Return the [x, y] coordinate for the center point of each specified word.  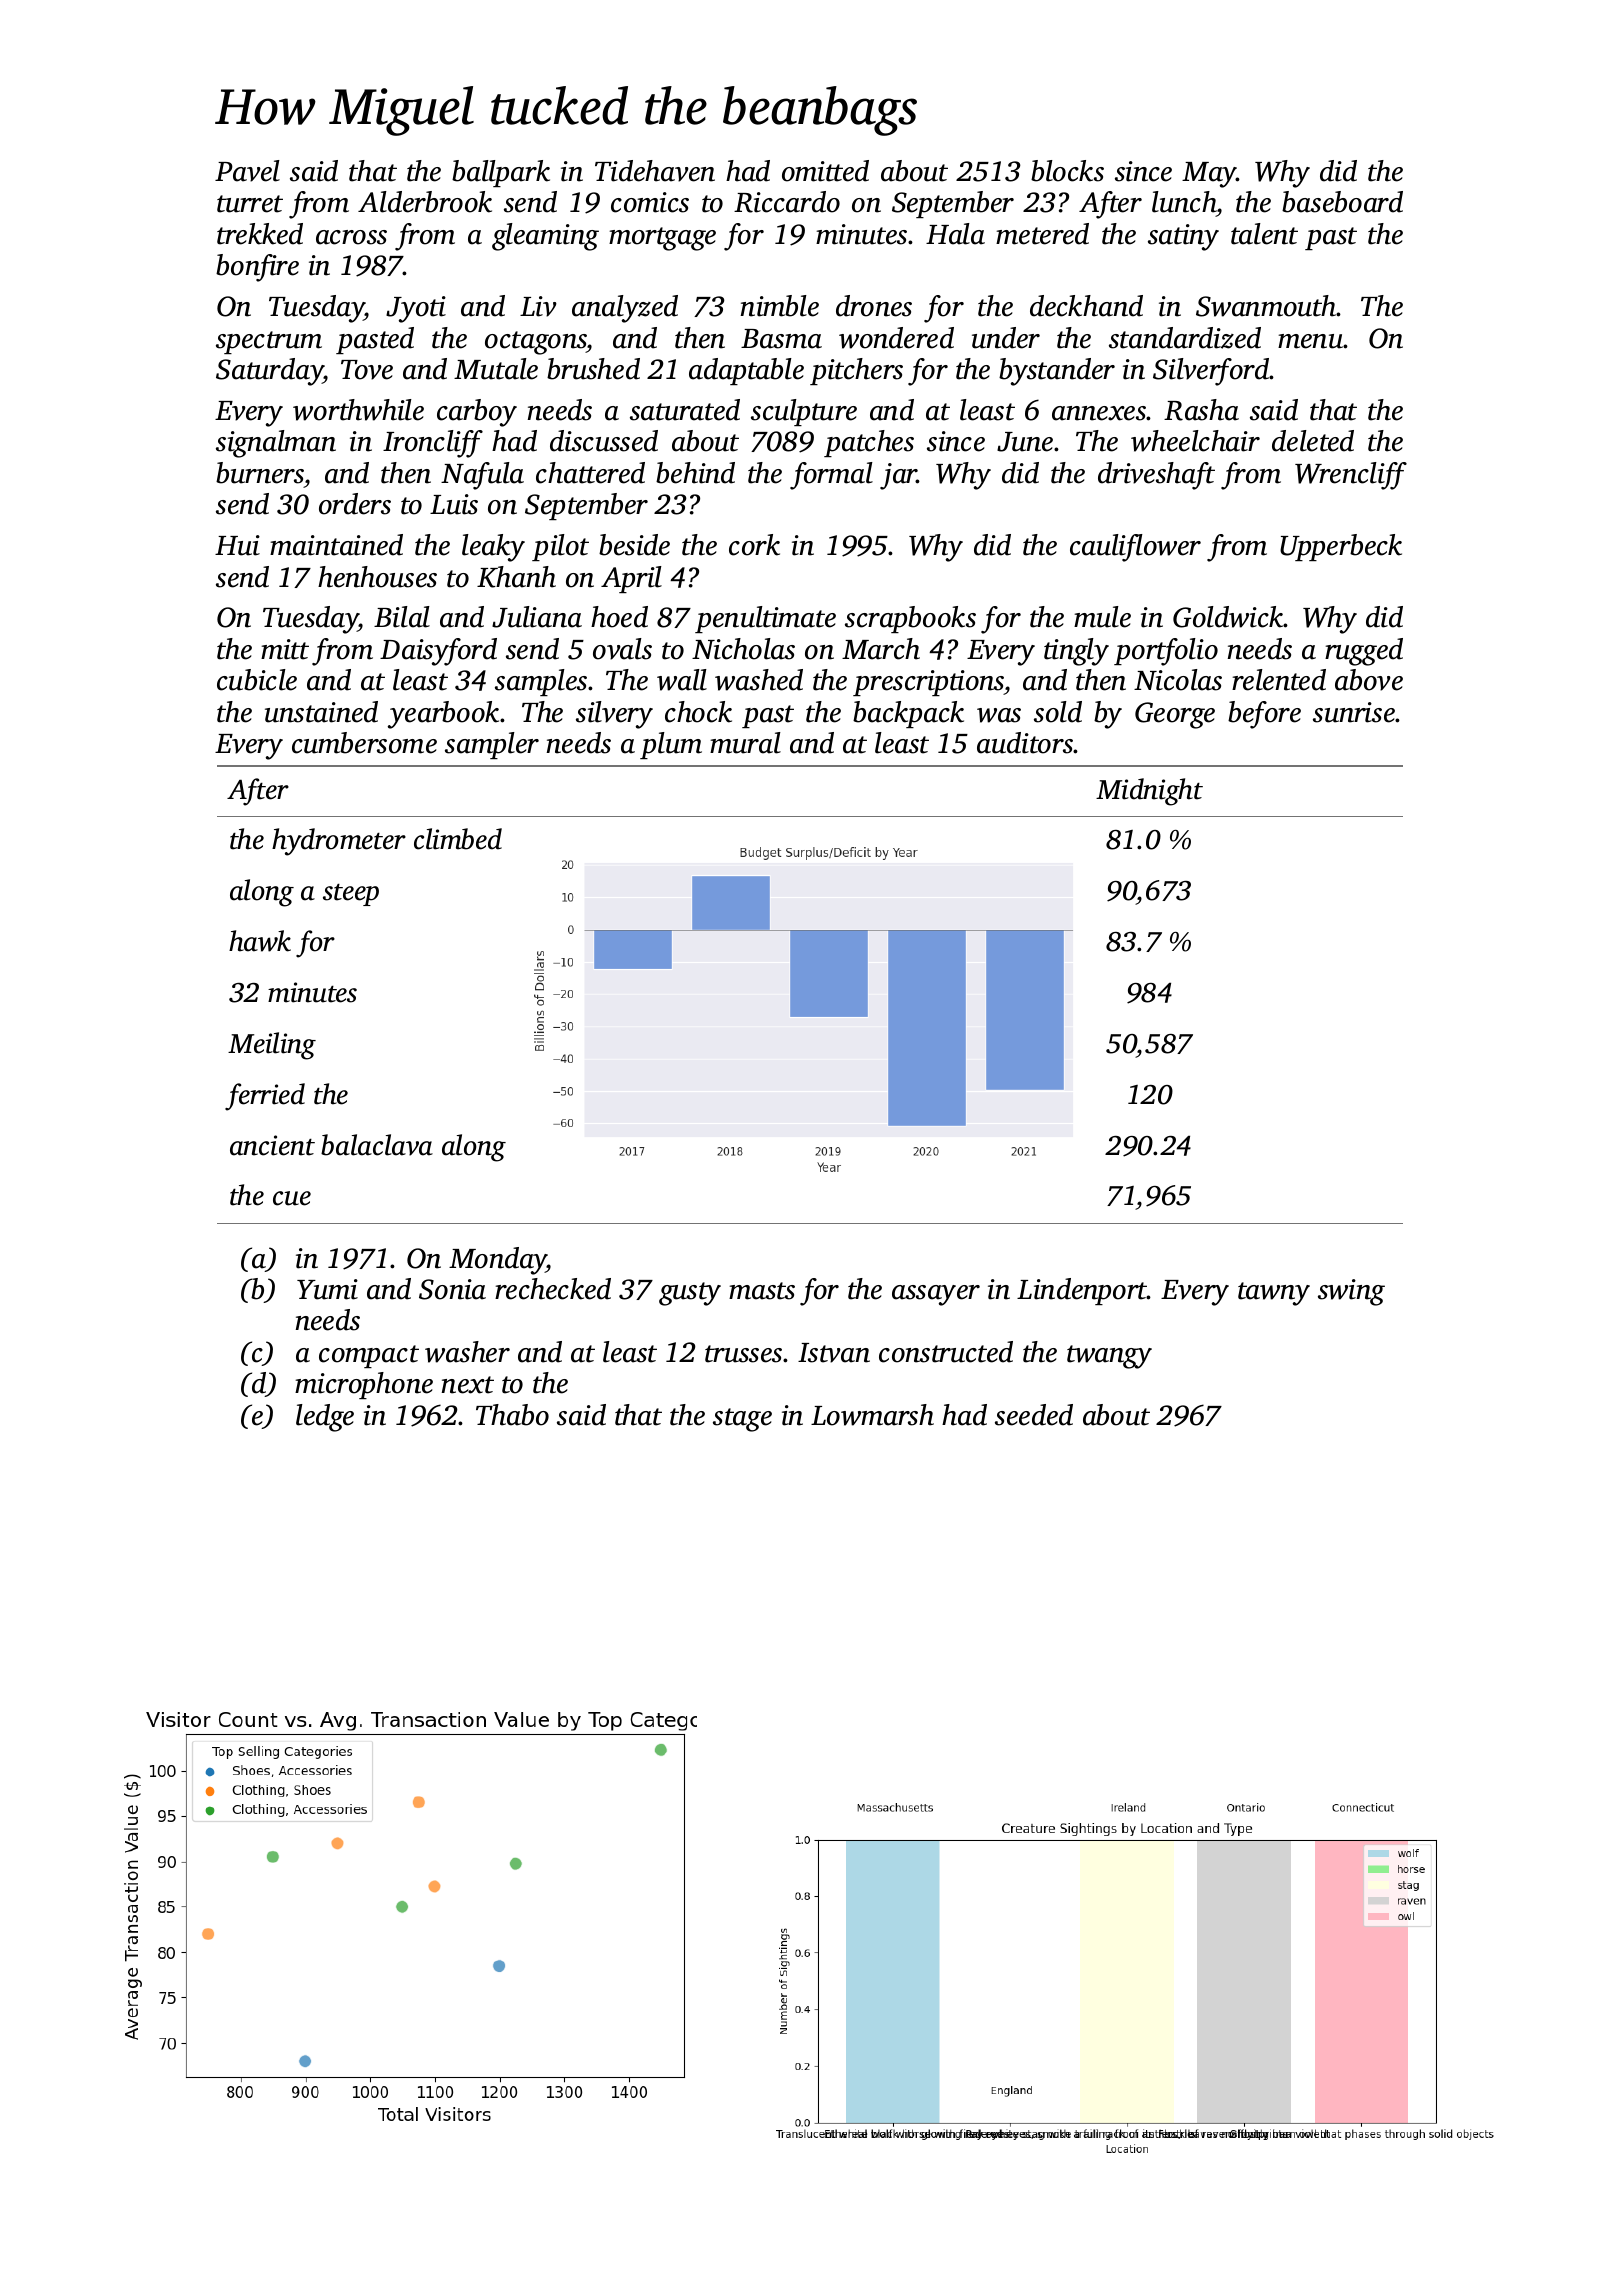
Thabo [512, 1415]
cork [754, 545]
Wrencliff [1351, 476]
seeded [1034, 1415]
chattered [590, 473]
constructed [946, 1352]
